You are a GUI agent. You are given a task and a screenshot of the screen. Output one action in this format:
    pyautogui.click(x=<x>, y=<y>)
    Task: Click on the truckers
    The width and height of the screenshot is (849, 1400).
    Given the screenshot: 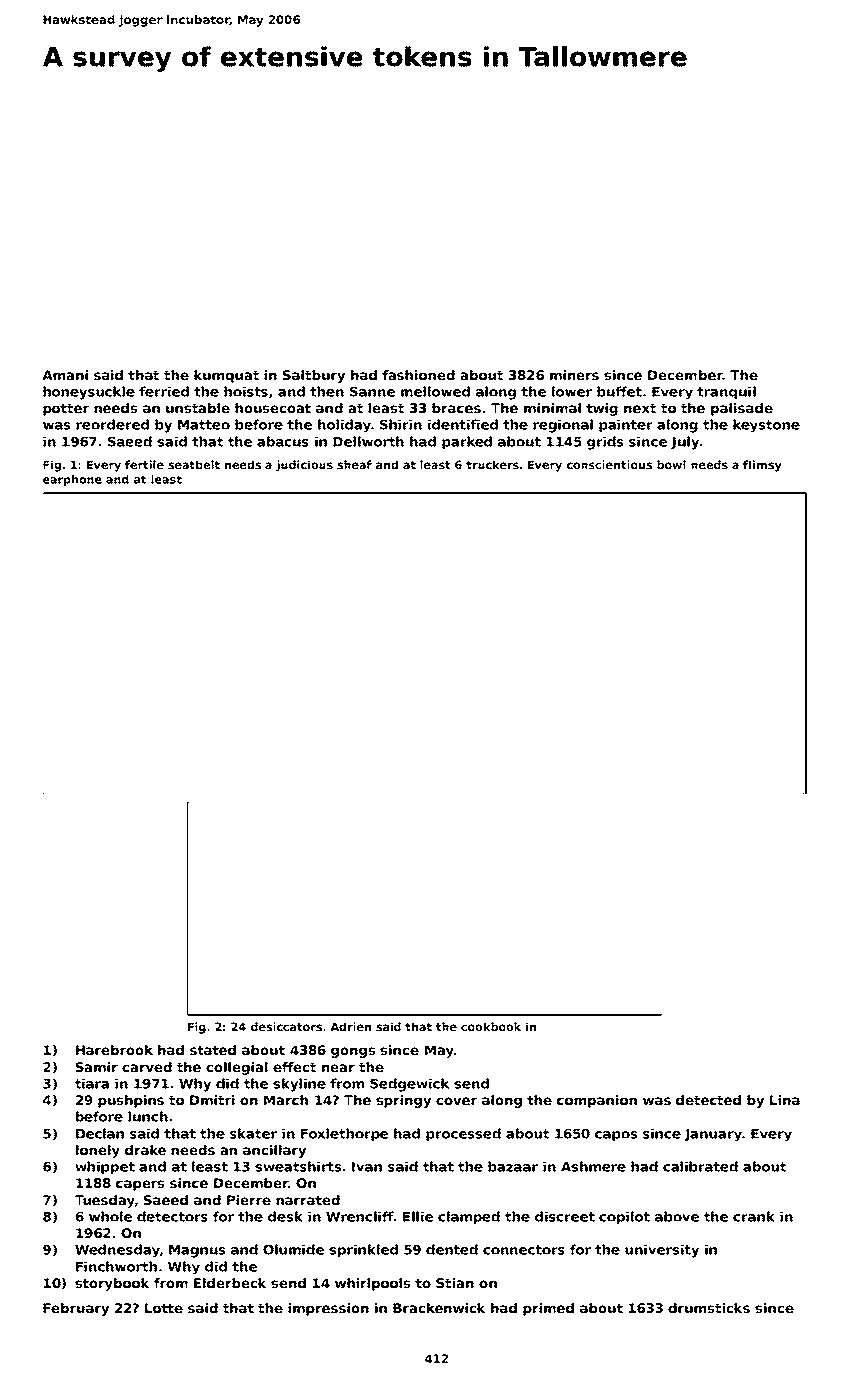 What is the action you would take?
    pyautogui.click(x=492, y=464)
